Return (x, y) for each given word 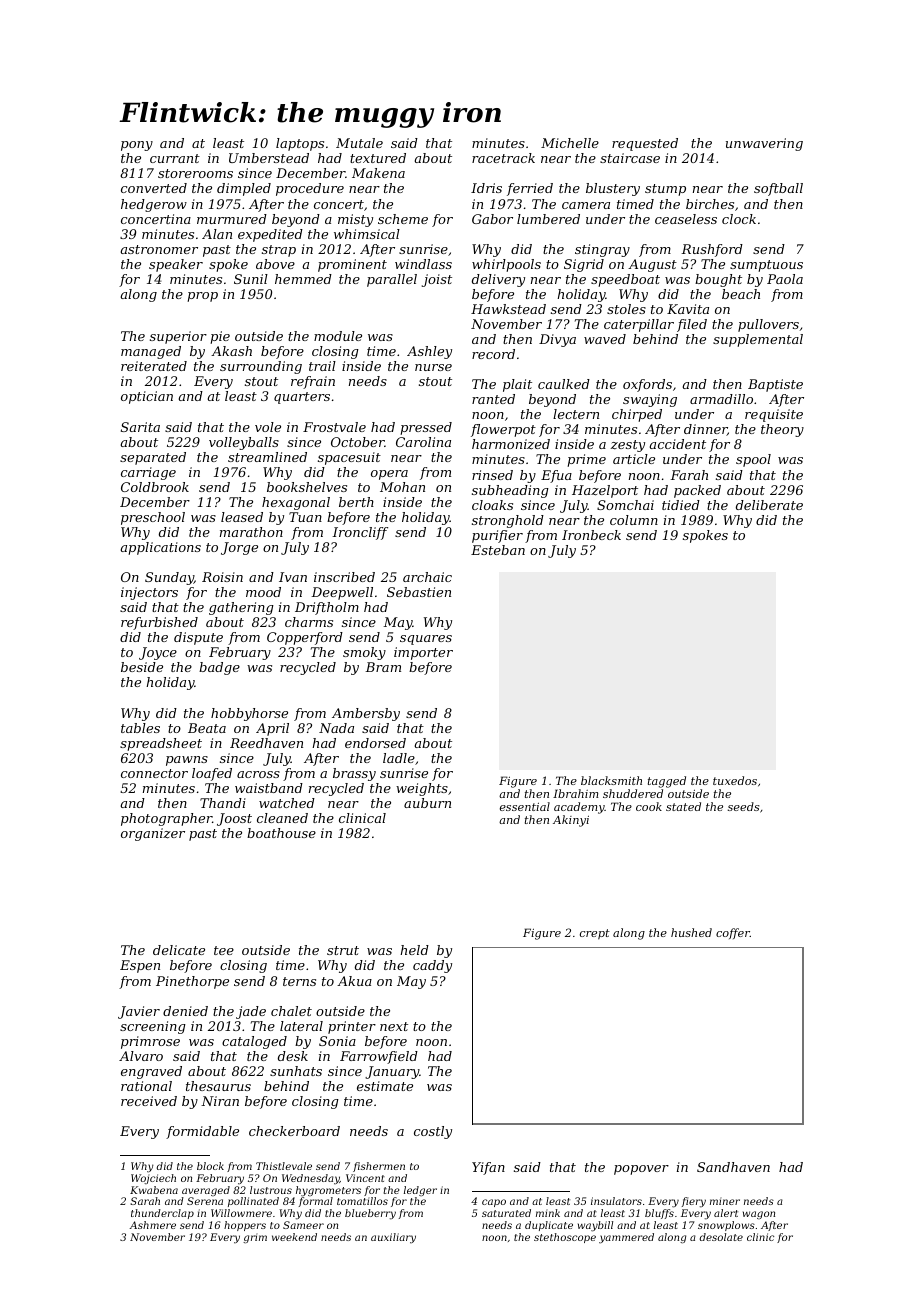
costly (433, 1132)
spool (753, 460)
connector (154, 773)
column (634, 520)
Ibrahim (575, 793)
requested (645, 144)
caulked (564, 384)
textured (378, 158)
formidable (202, 1132)
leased (242, 517)
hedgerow (154, 205)
